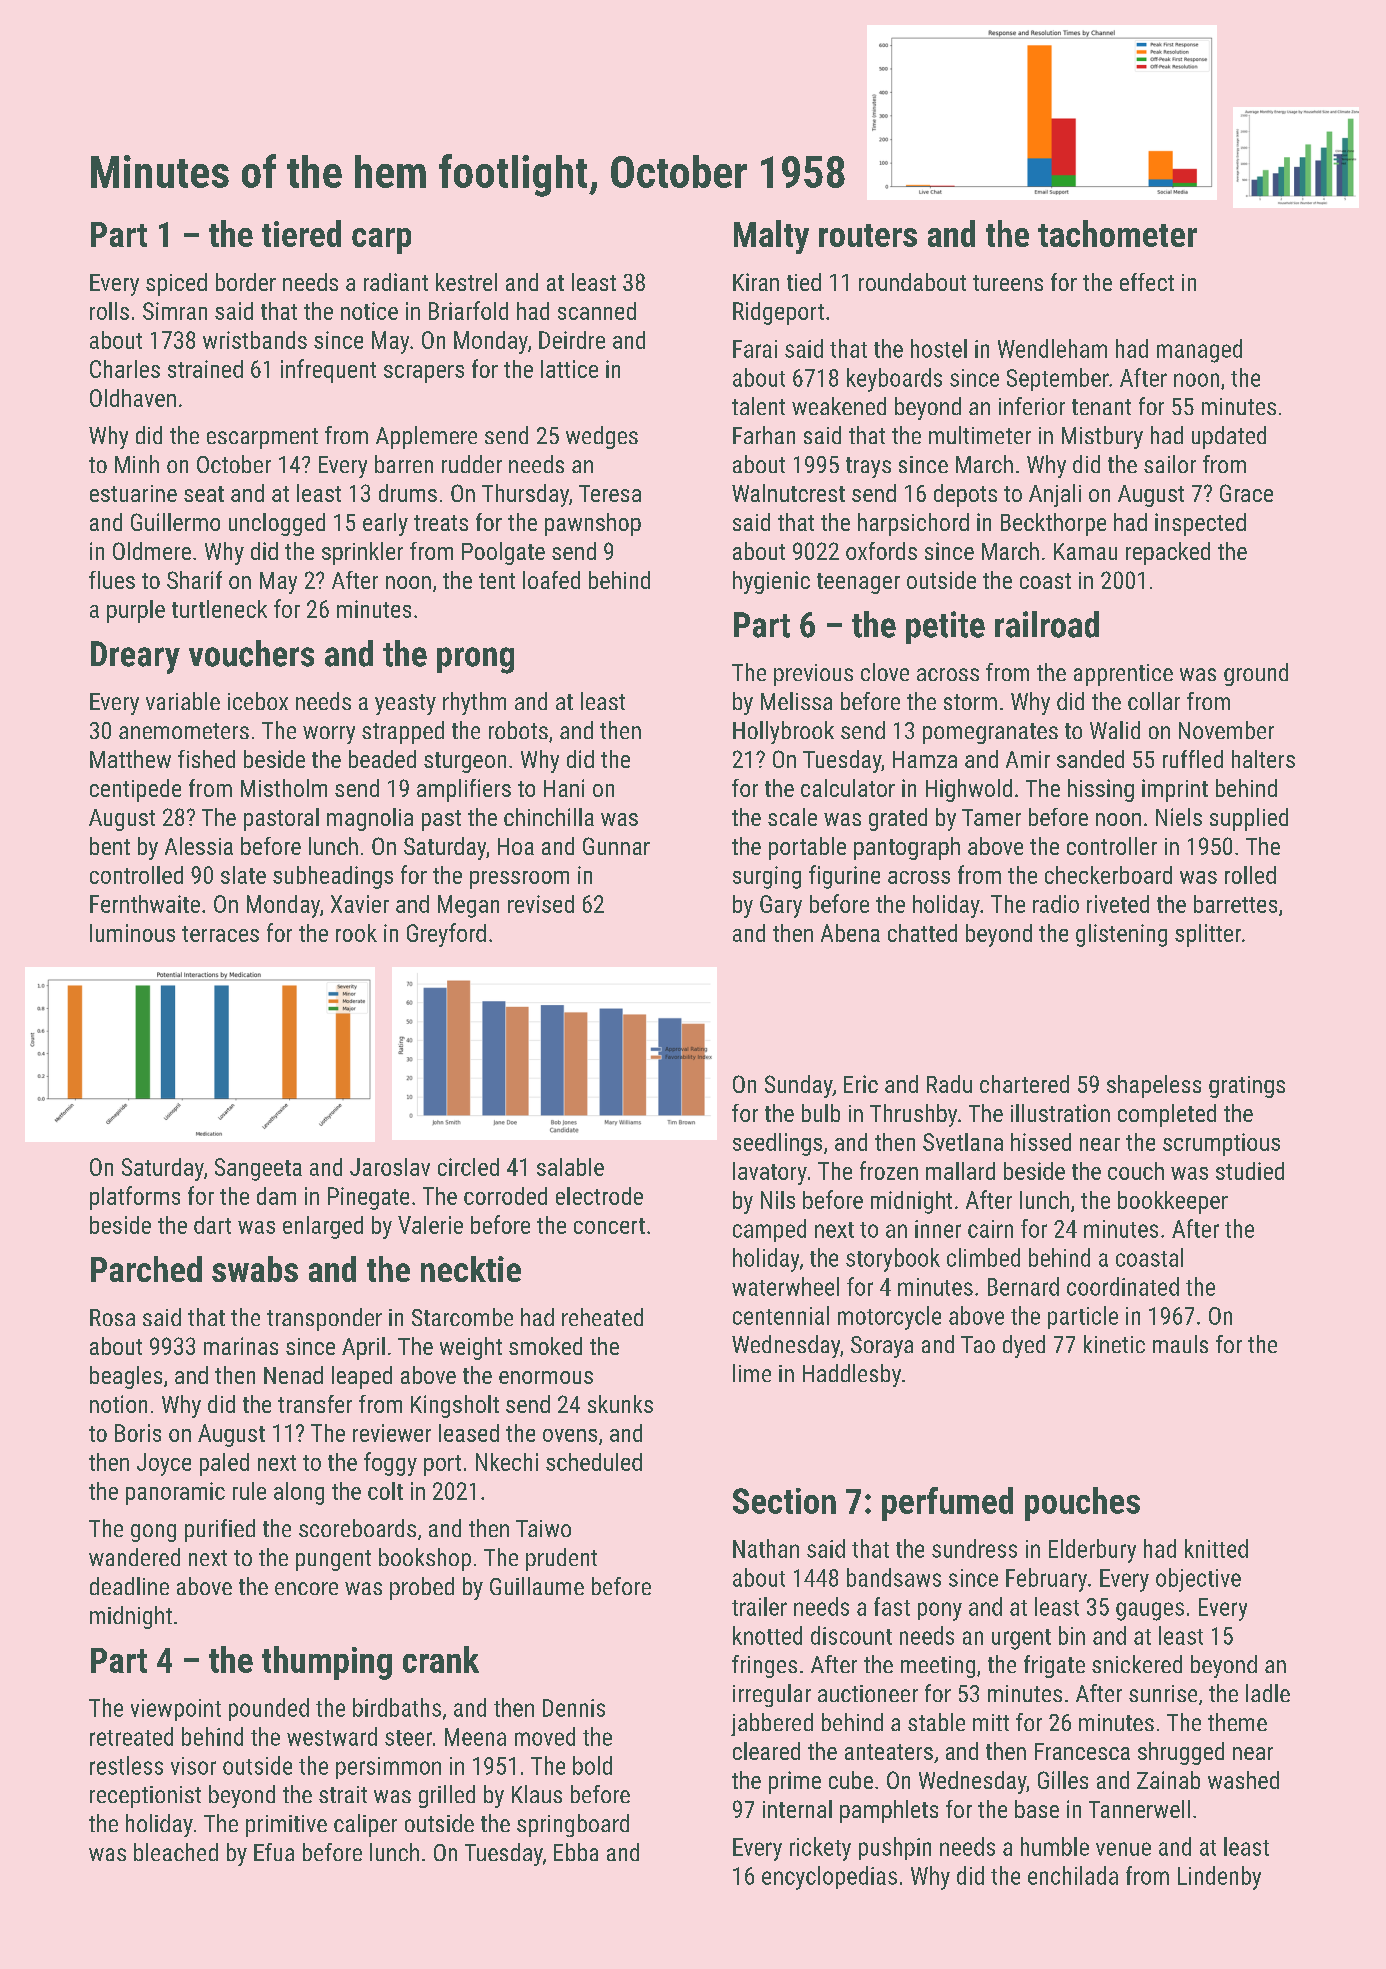 The image size is (1386, 1969). What do you see at coordinates (327, 1663) in the page?
I see `thumping` at bounding box center [327, 1663].
